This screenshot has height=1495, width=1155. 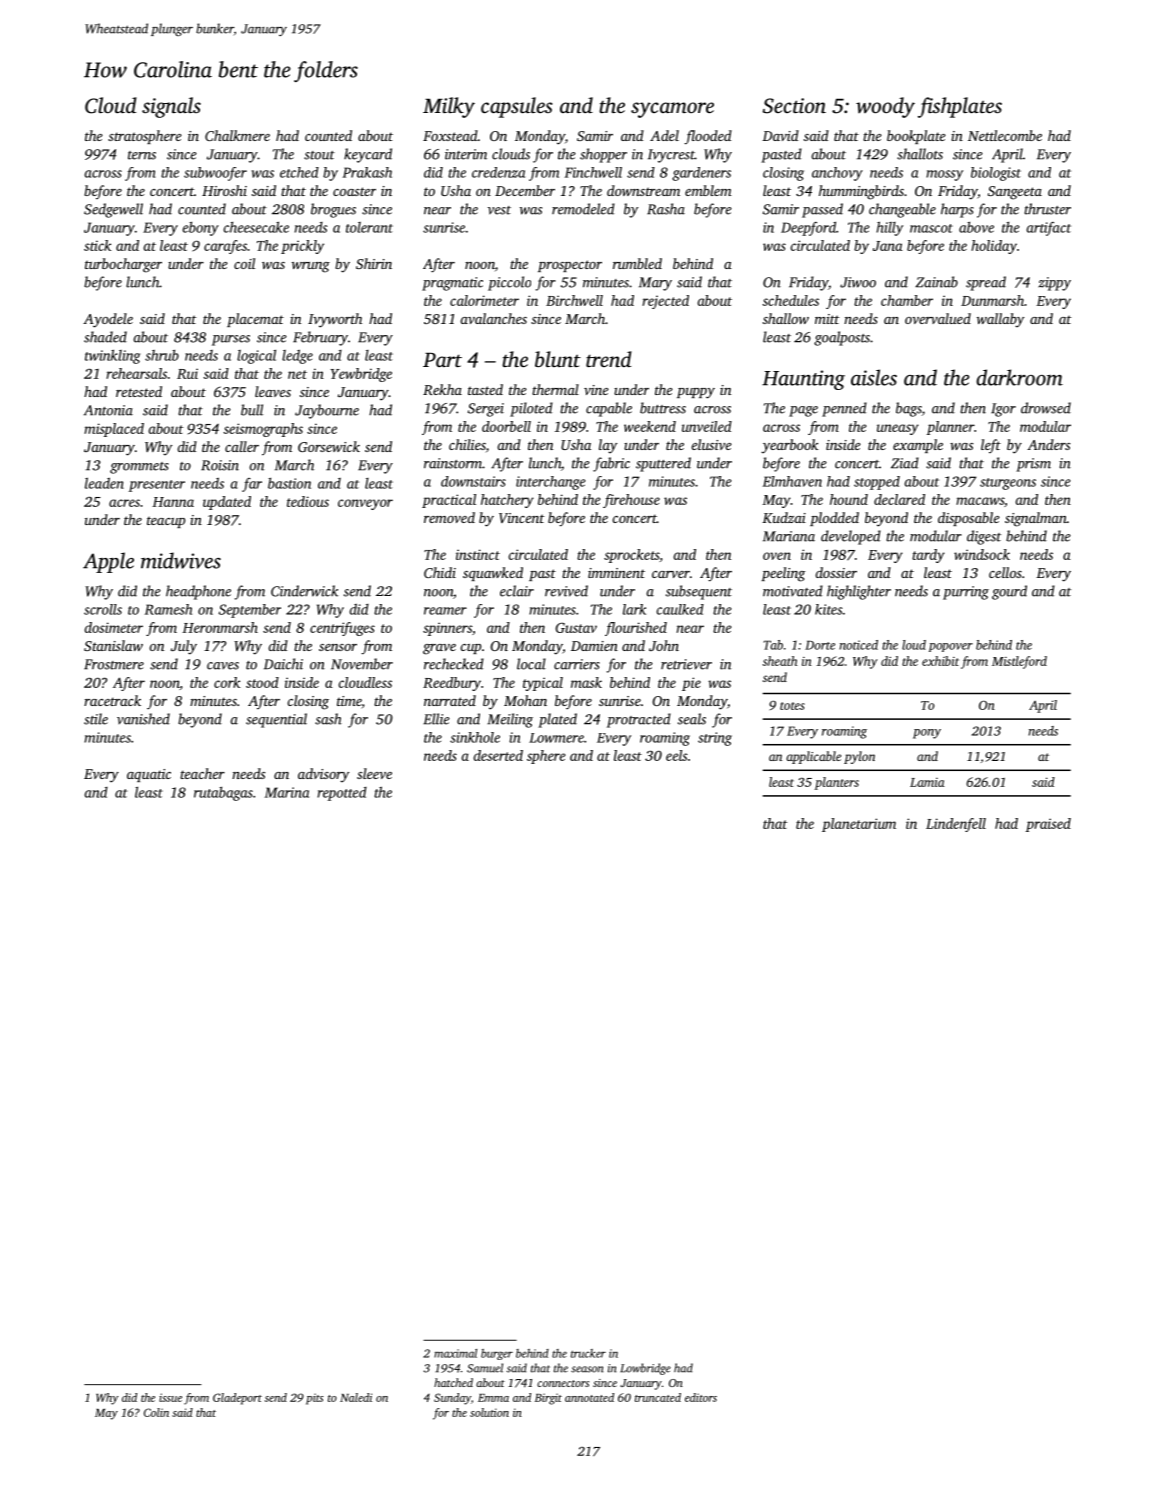 I want to click on Apple, so click(x=108, y=562).
